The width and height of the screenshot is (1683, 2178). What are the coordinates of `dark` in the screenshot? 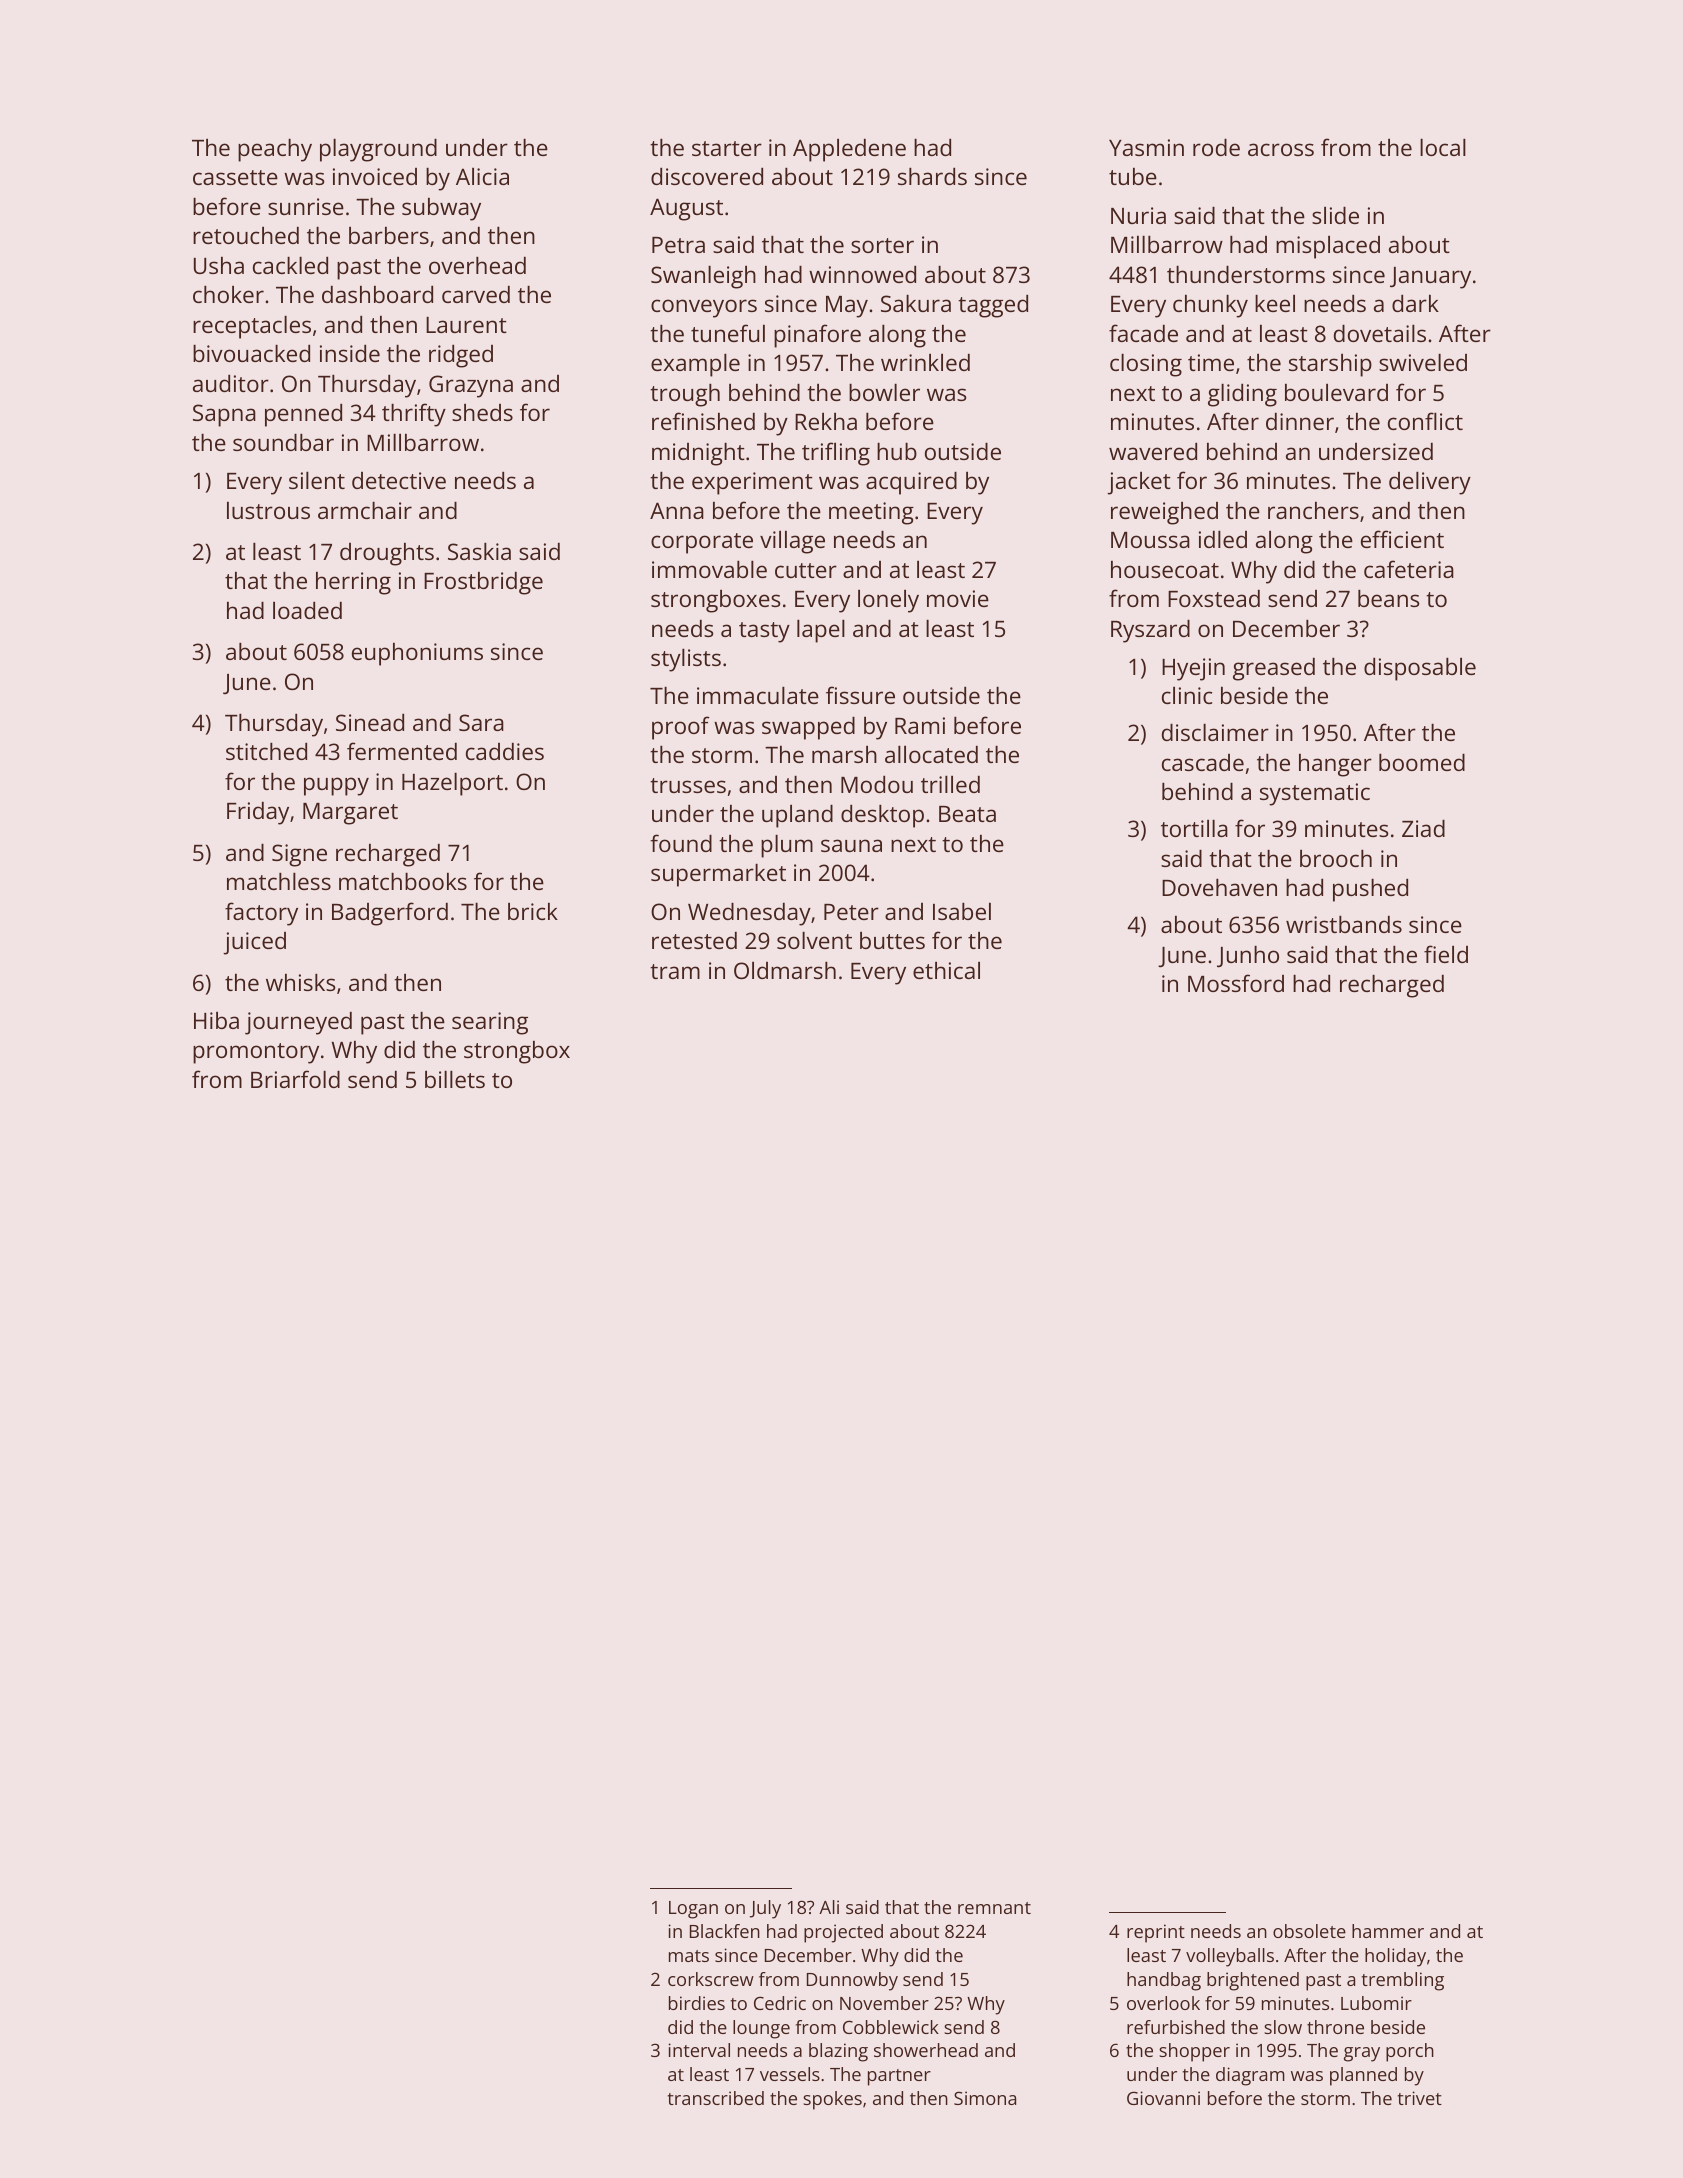 It's located at (1415, 303).
